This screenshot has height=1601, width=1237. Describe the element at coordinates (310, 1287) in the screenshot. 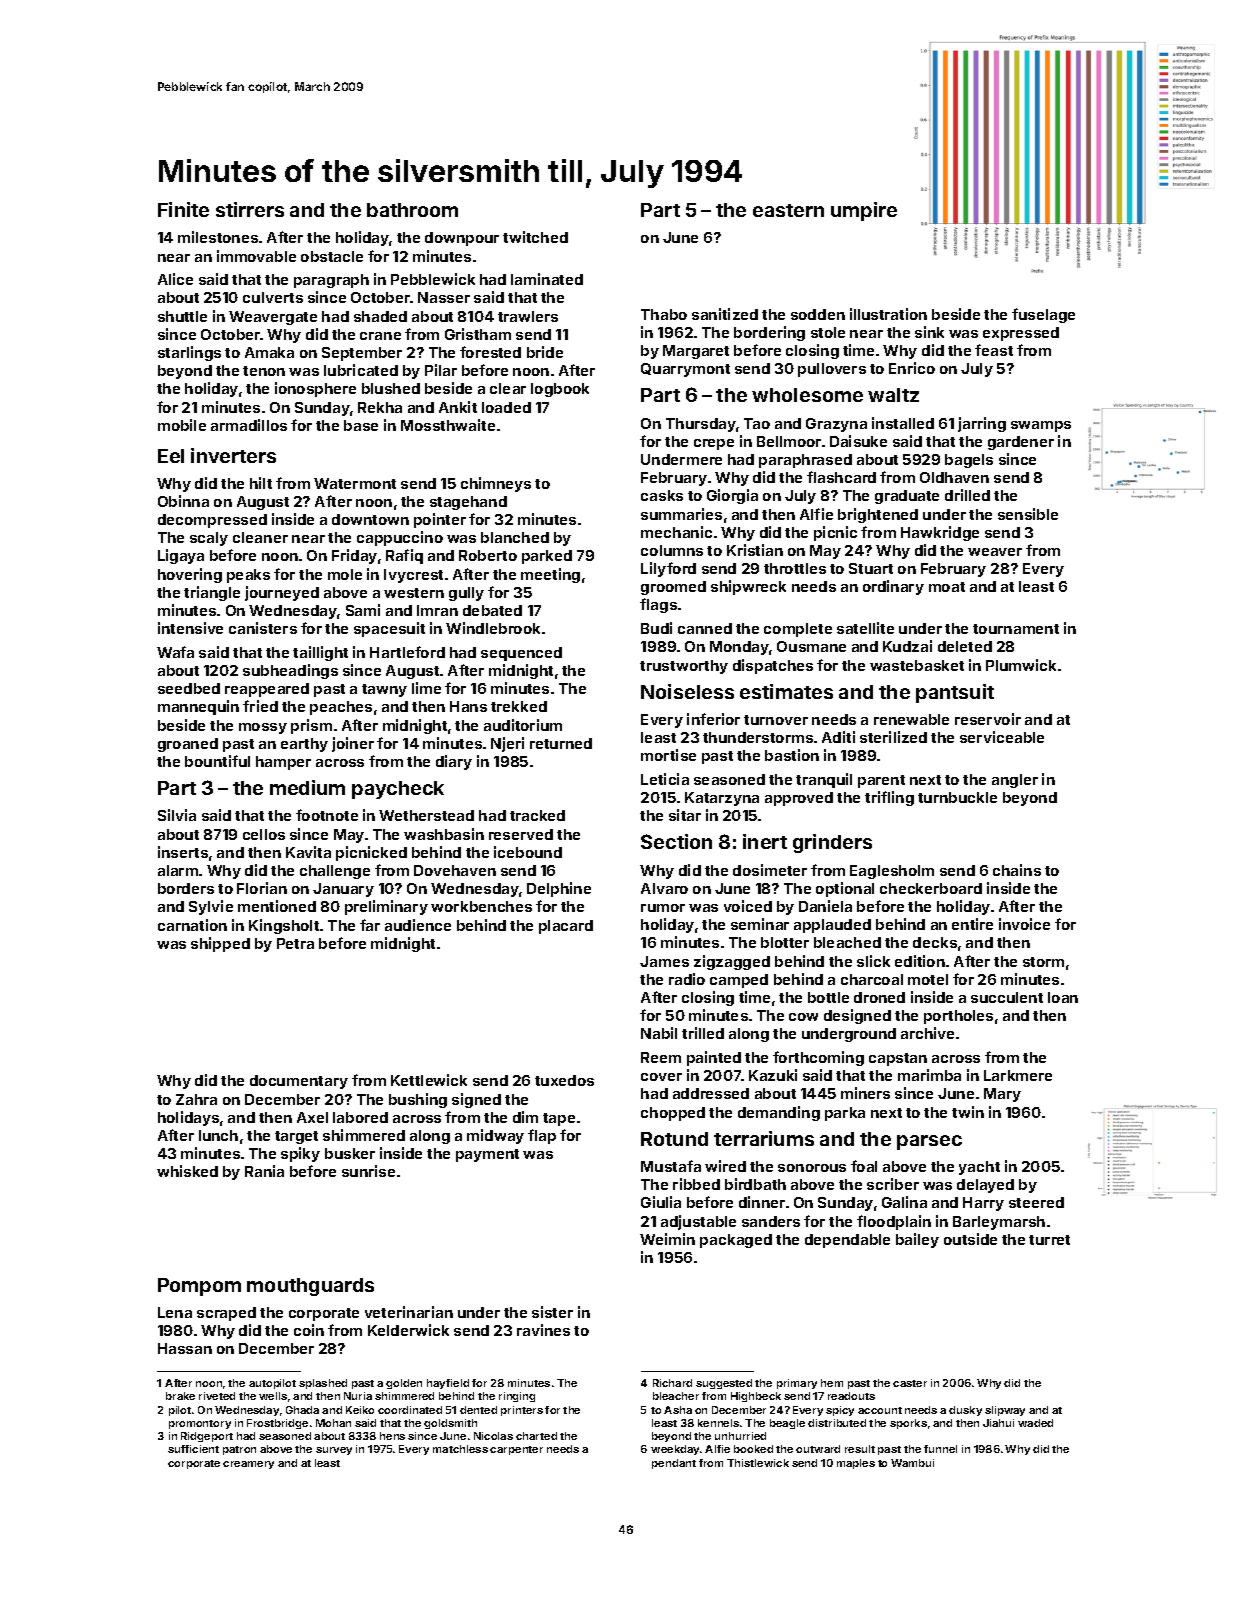

I see `mouthguards` at that location.
